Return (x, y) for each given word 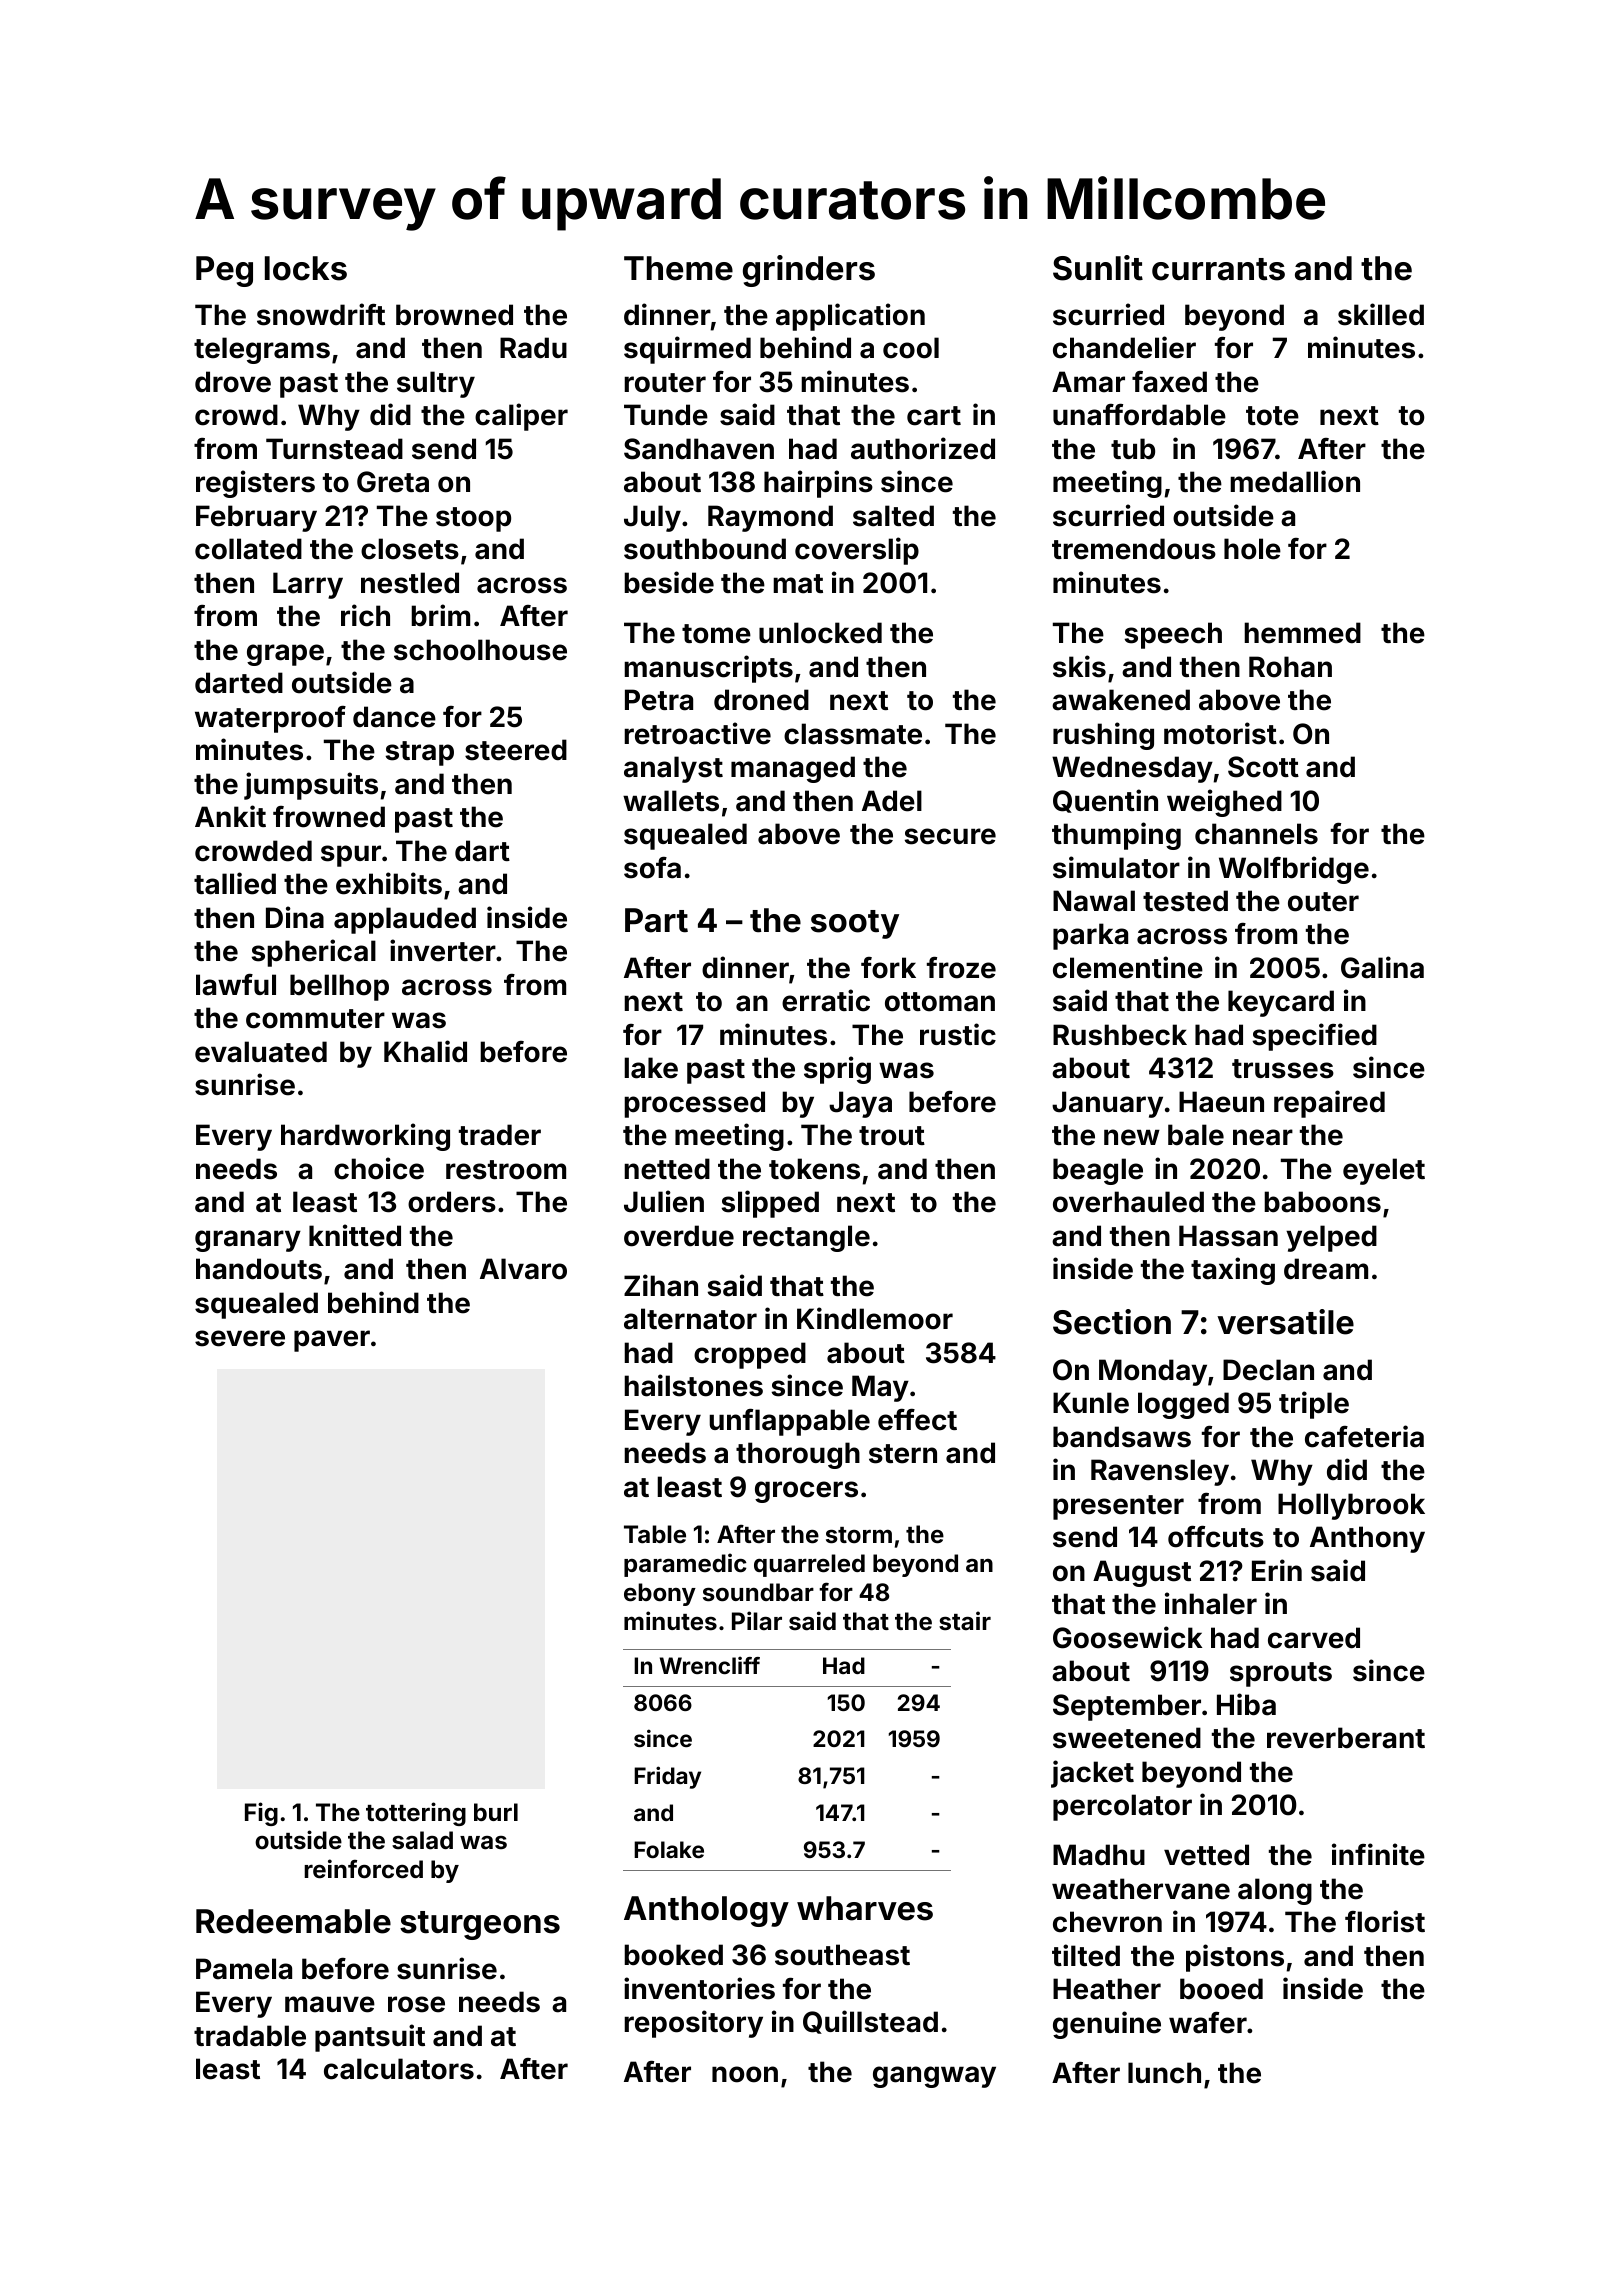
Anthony (1367, 1539)
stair (965, 1621)
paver (332, 1341)
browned (454, 315)
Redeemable (293, 1921)
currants (1218, 269)
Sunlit (1098, 268)
